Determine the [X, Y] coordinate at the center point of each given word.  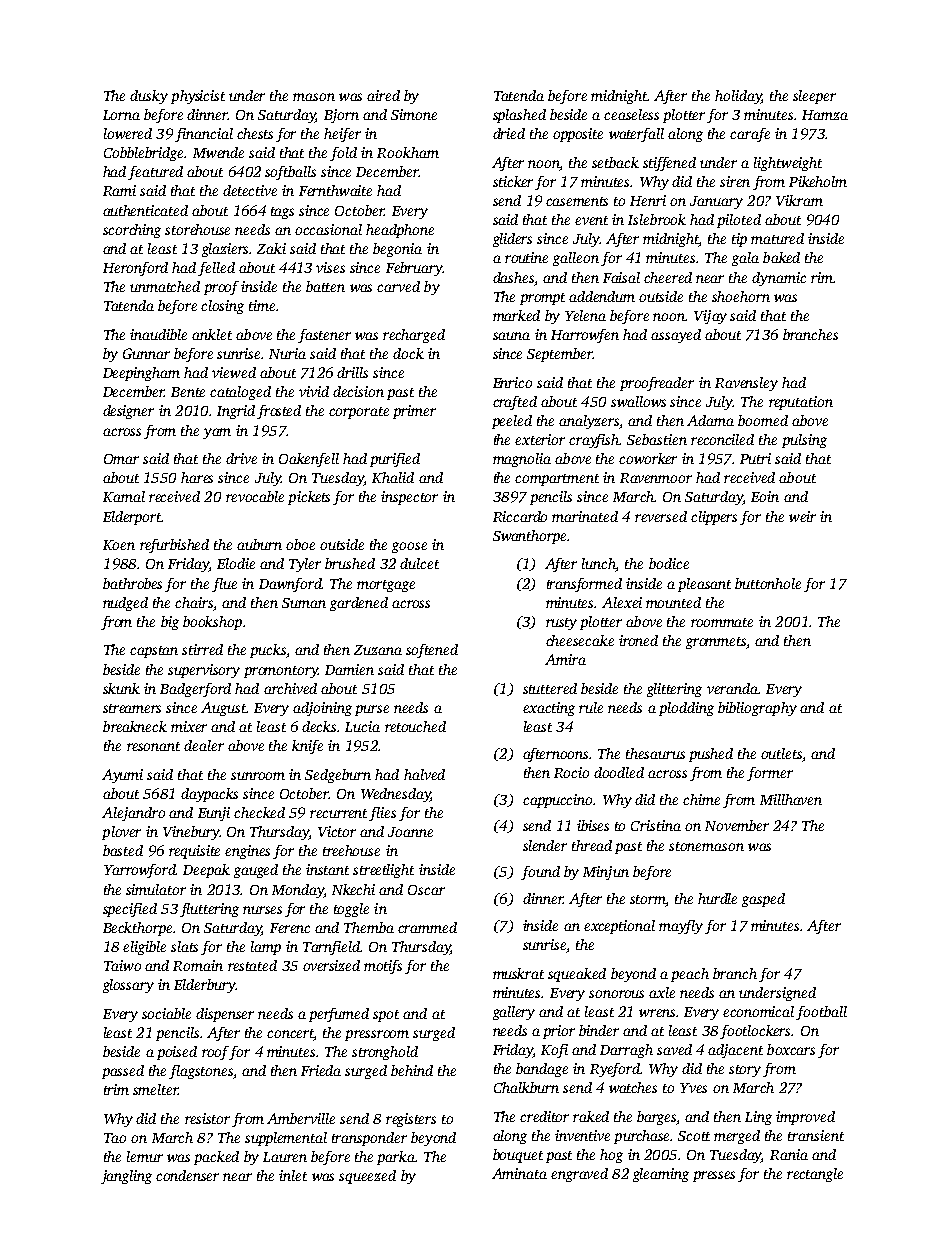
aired [383, 95]
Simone [414, 114]
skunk [121, 688]
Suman [304, 603]
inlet [293, 1175]
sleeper [814, 97]
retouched [415, 726]
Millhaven [791, 799]
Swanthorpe [529, 537]
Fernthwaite [335, 190]
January [716, 202]
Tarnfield [331, 948]
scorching [132, 231]
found [540, 873]
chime [701, 799]
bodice [669, 563]
